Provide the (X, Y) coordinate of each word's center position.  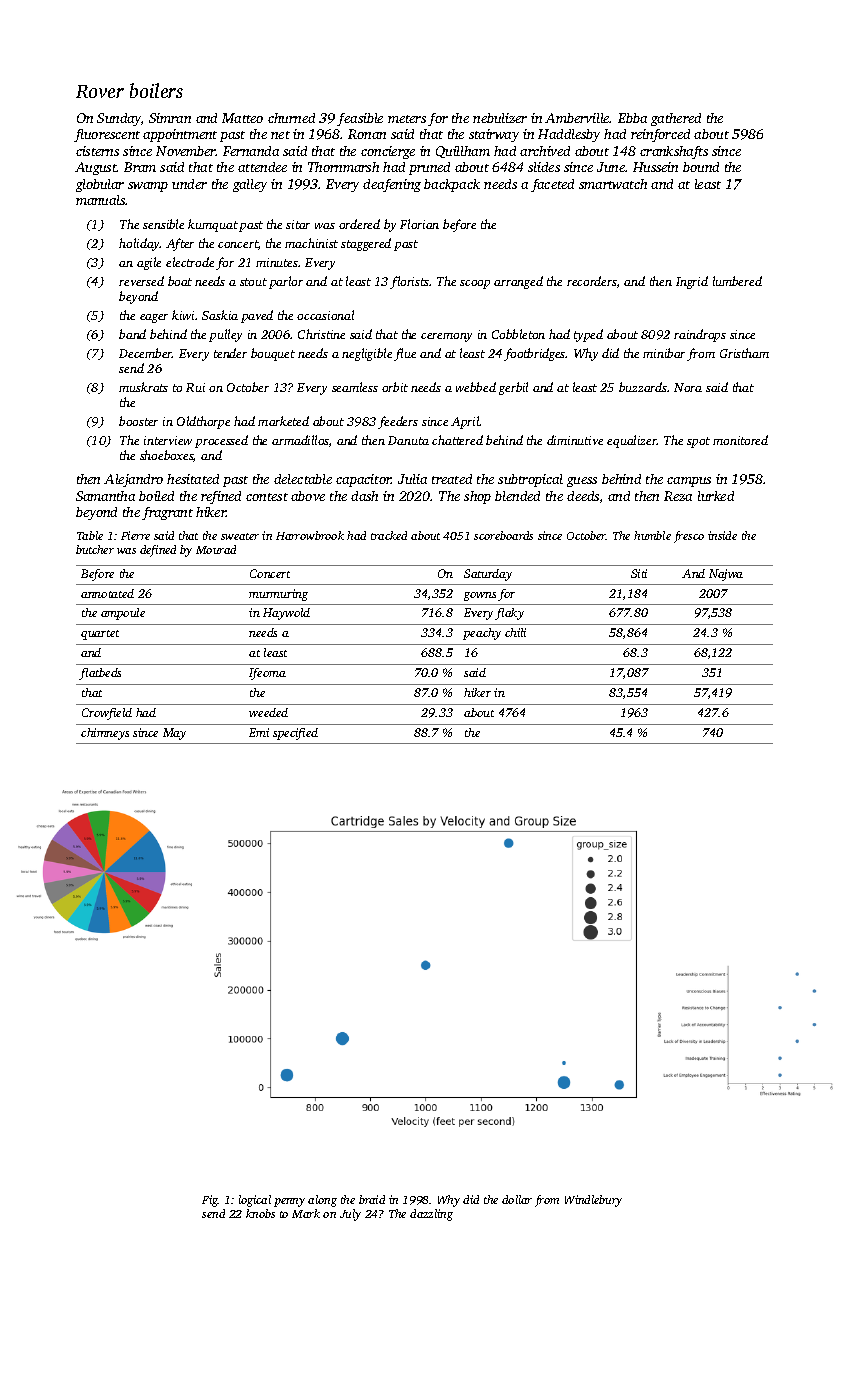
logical (255, 1201)
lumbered (737, 281)
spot (698, 442)
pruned (429, 168)
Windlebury (593, 1201)
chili (515, 632)
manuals (101, 200)
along (322, 1201)
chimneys (105, 734)
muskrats (143, 387)
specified (295, 734)
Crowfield (107, 714)
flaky (509, 614)
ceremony (446, 337)
